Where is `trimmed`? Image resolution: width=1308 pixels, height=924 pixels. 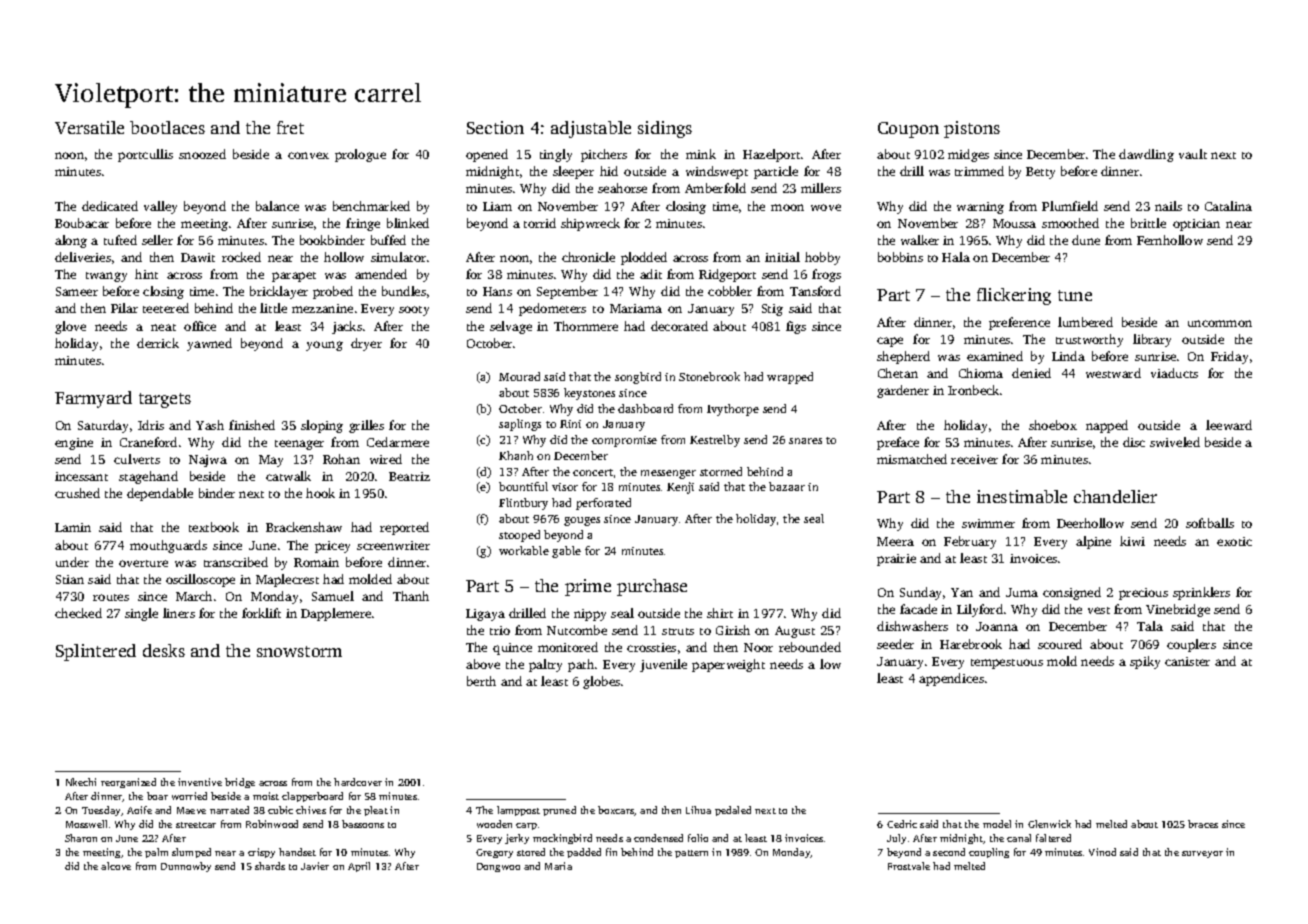 trimmed is located at coordinates (979, 171).
